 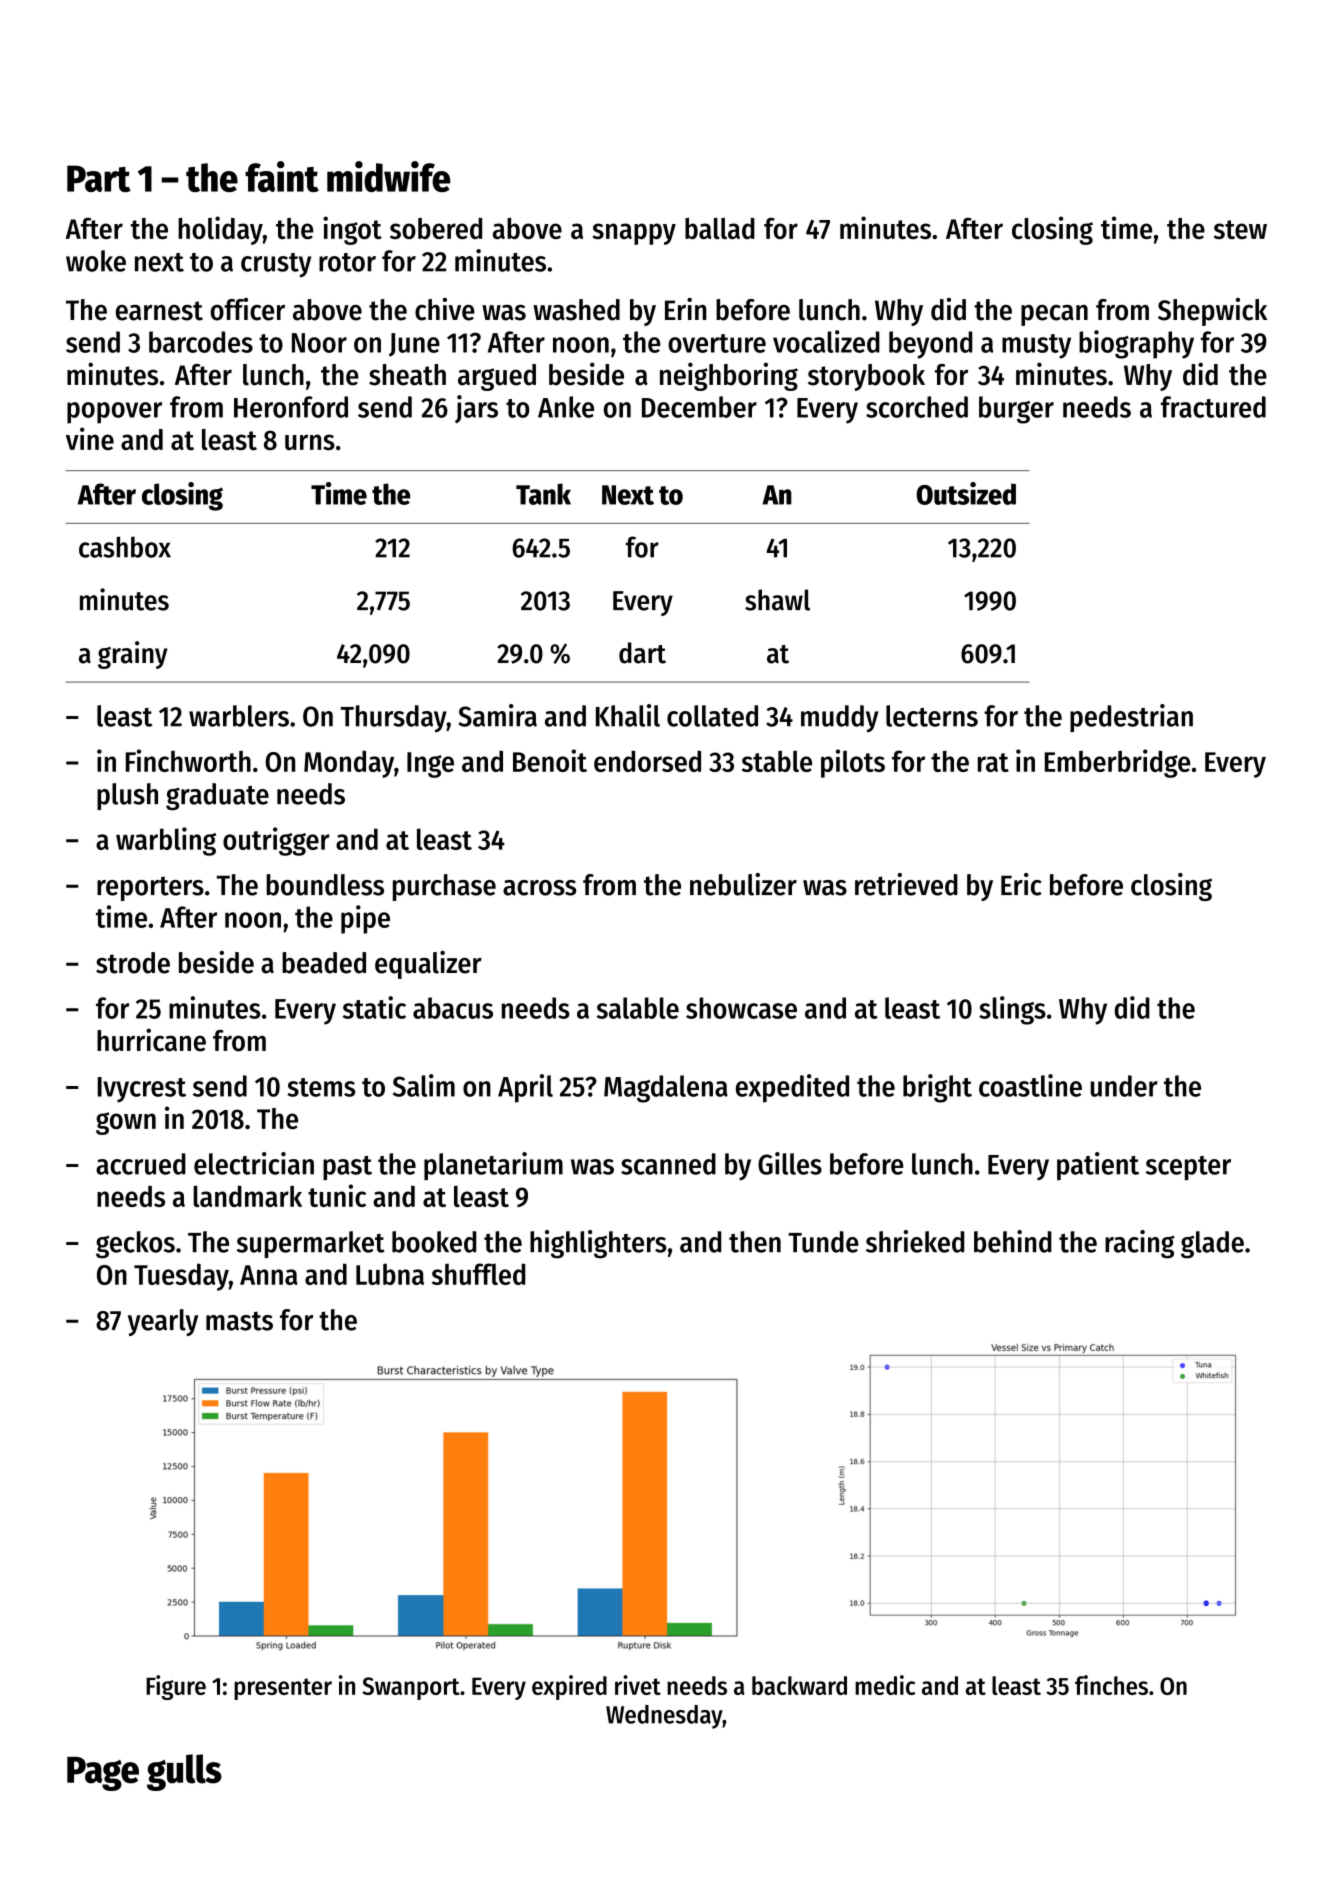 What do you see at coordinates (319, 343) in the screenshot?
I see `Noor` at bounding box center [319, 343].
